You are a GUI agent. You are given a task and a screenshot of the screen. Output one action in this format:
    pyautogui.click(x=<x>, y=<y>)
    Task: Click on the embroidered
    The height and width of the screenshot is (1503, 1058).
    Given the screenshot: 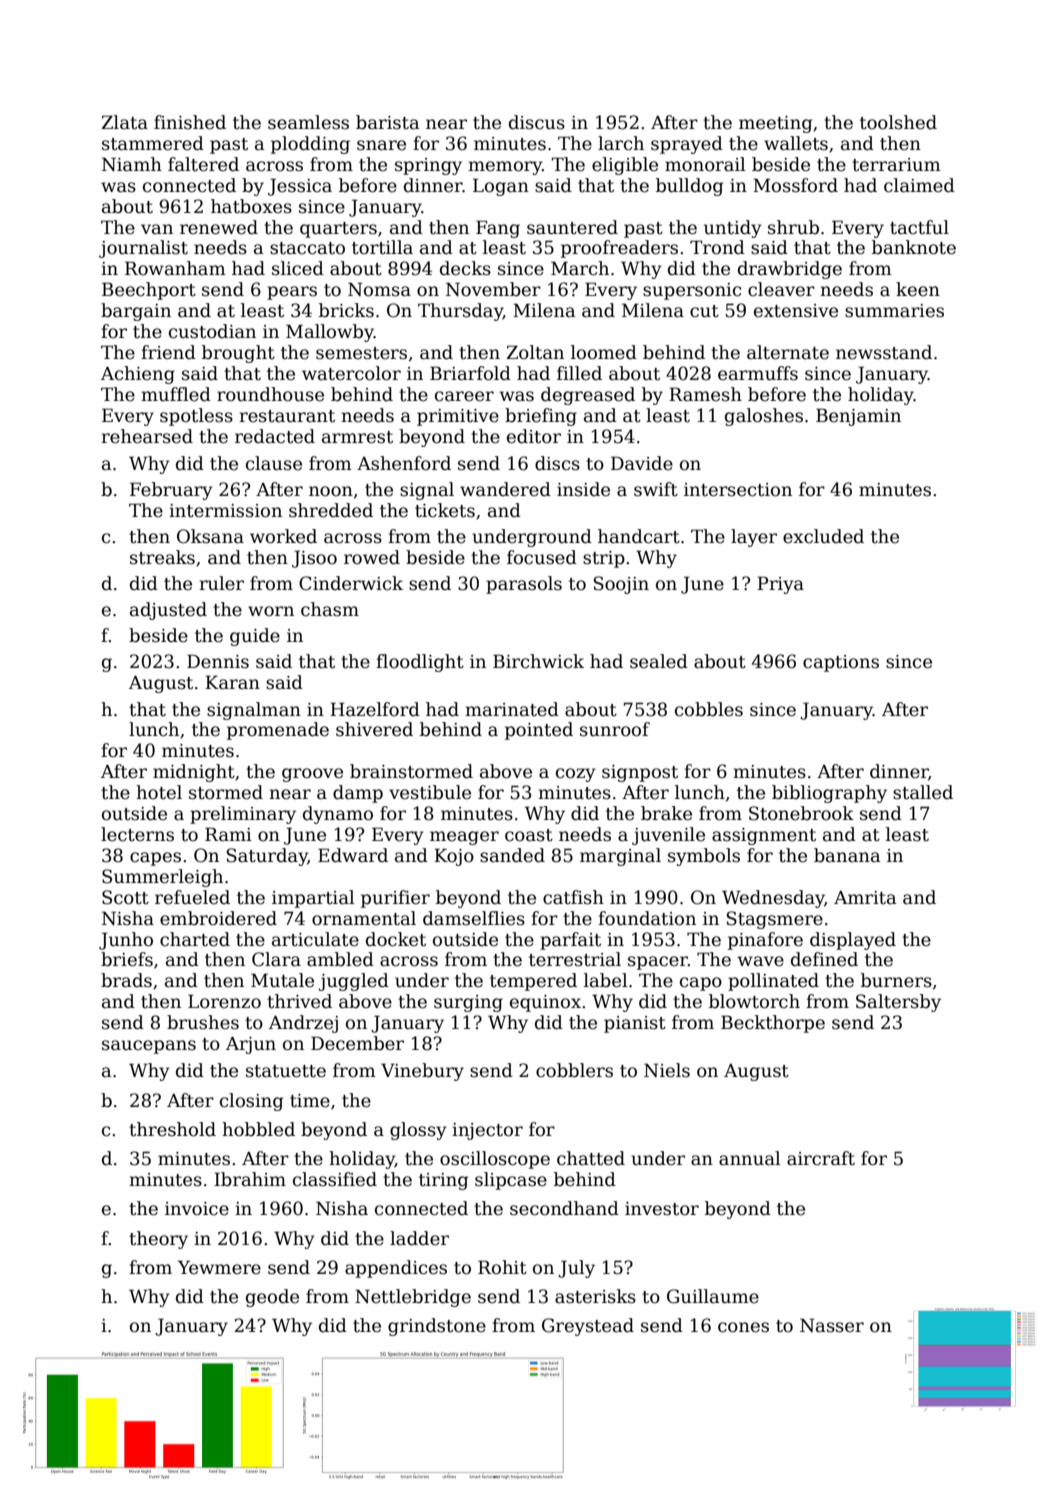 What is the action you would take?
    pyautogui.click(x=218, y=918)
